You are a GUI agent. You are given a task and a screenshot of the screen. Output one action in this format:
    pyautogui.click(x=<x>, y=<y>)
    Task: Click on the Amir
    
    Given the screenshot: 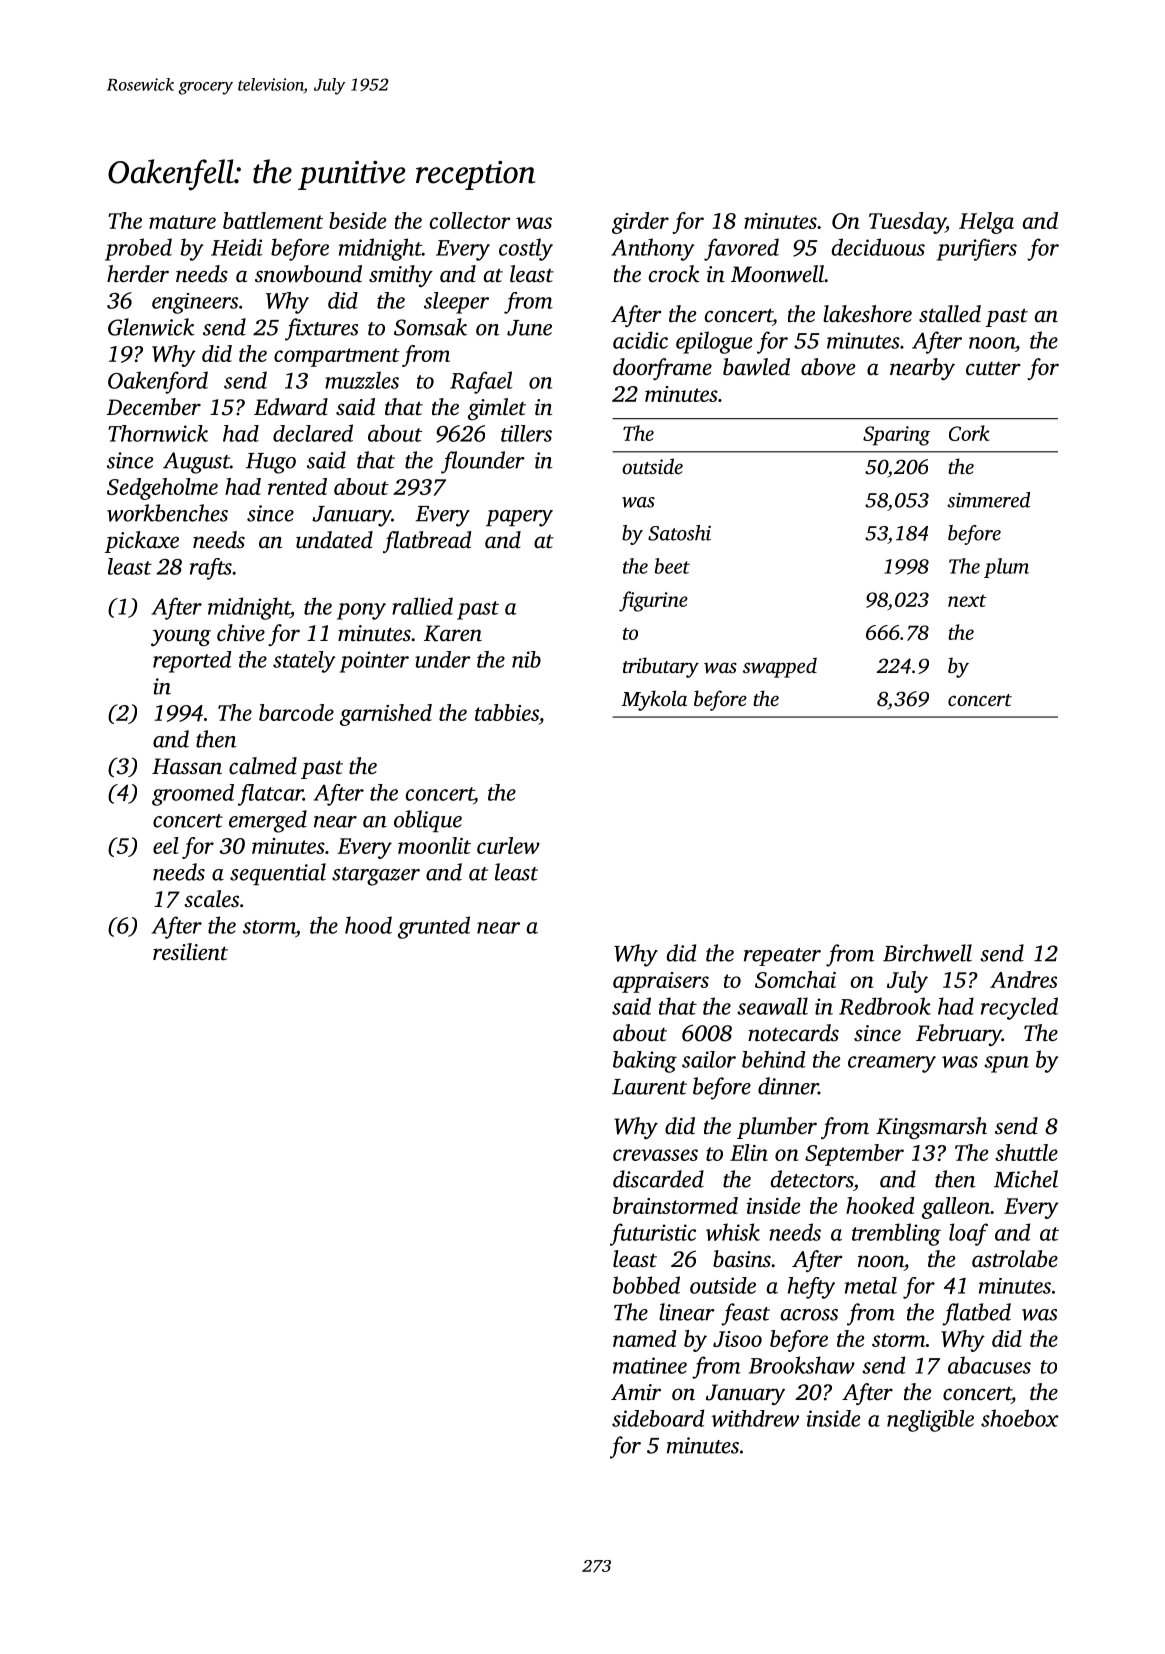 What is the action you would take?
    pyautogui.click(x=636, y=1392)
